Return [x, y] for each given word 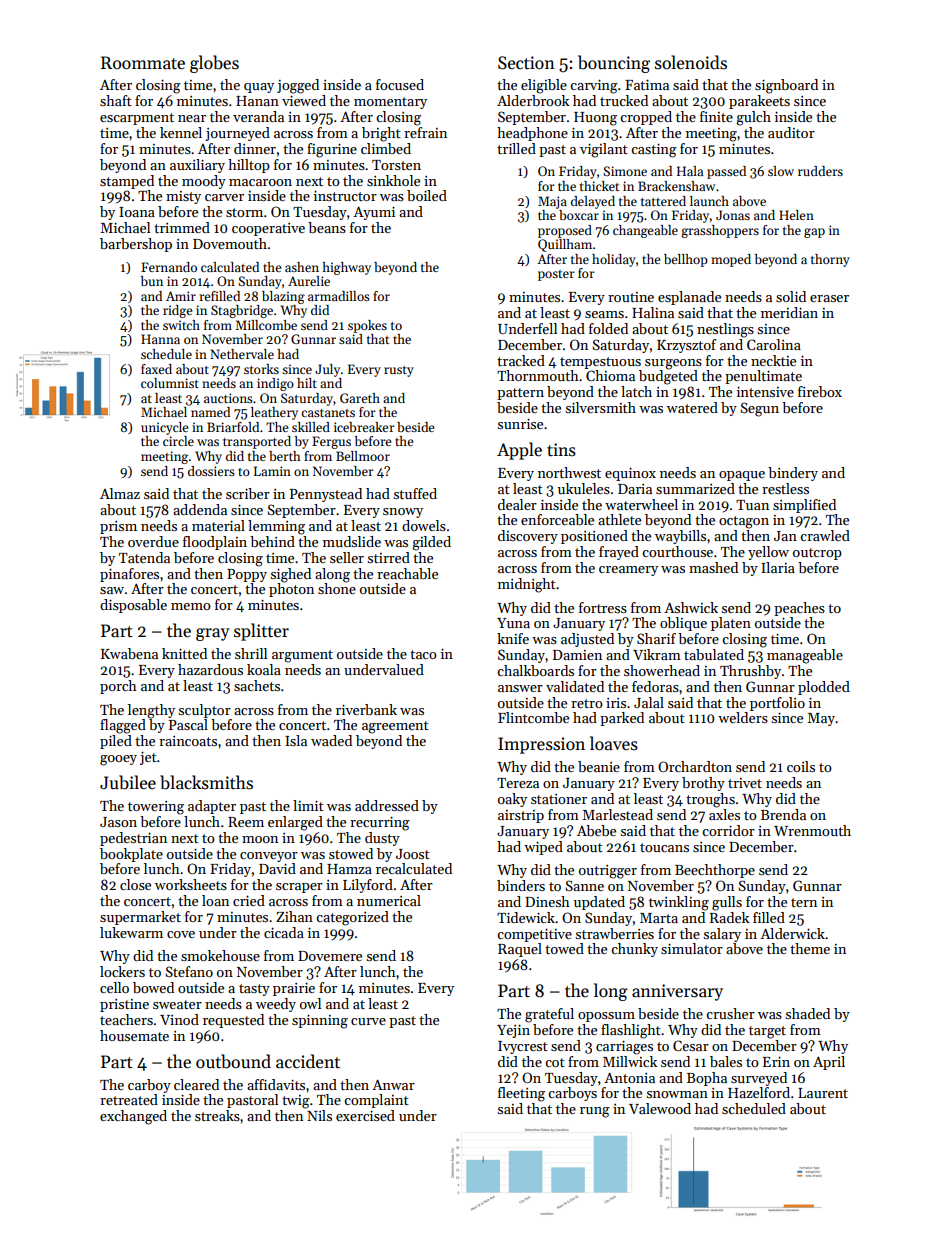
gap [814, 233]
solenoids [691, 62]
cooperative [268, 229]
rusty [399, 371]
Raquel [520, 950]
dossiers [211, 471]
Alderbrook [533, 100]
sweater [177, 1004]
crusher [730, 1013]
